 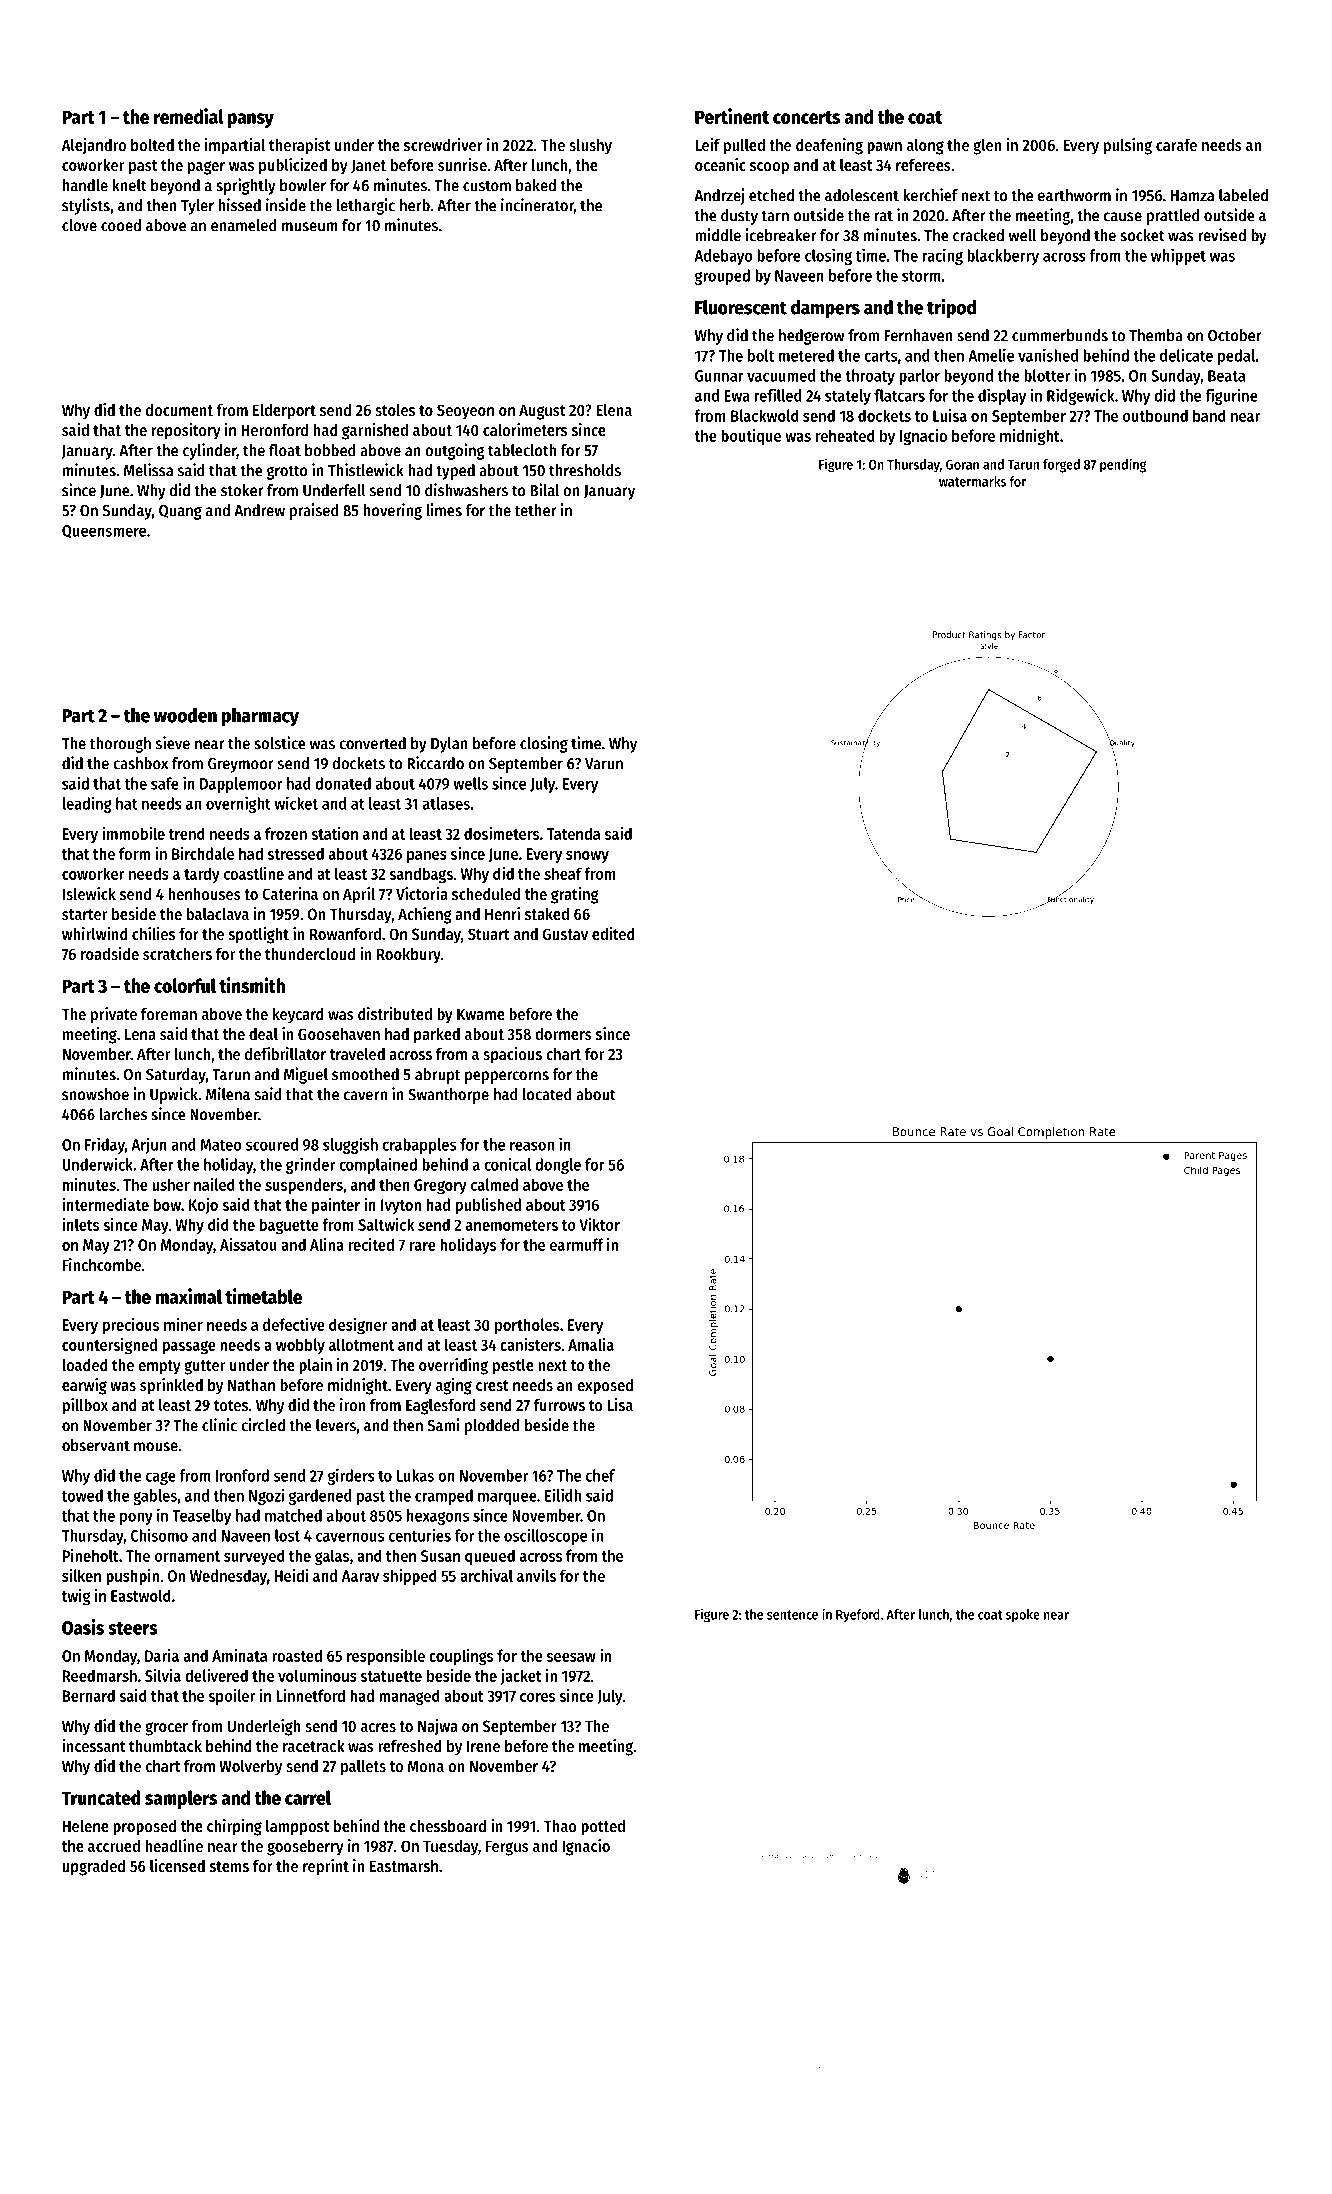 I want to click on Fergus, so click(x=507, y=1848).
